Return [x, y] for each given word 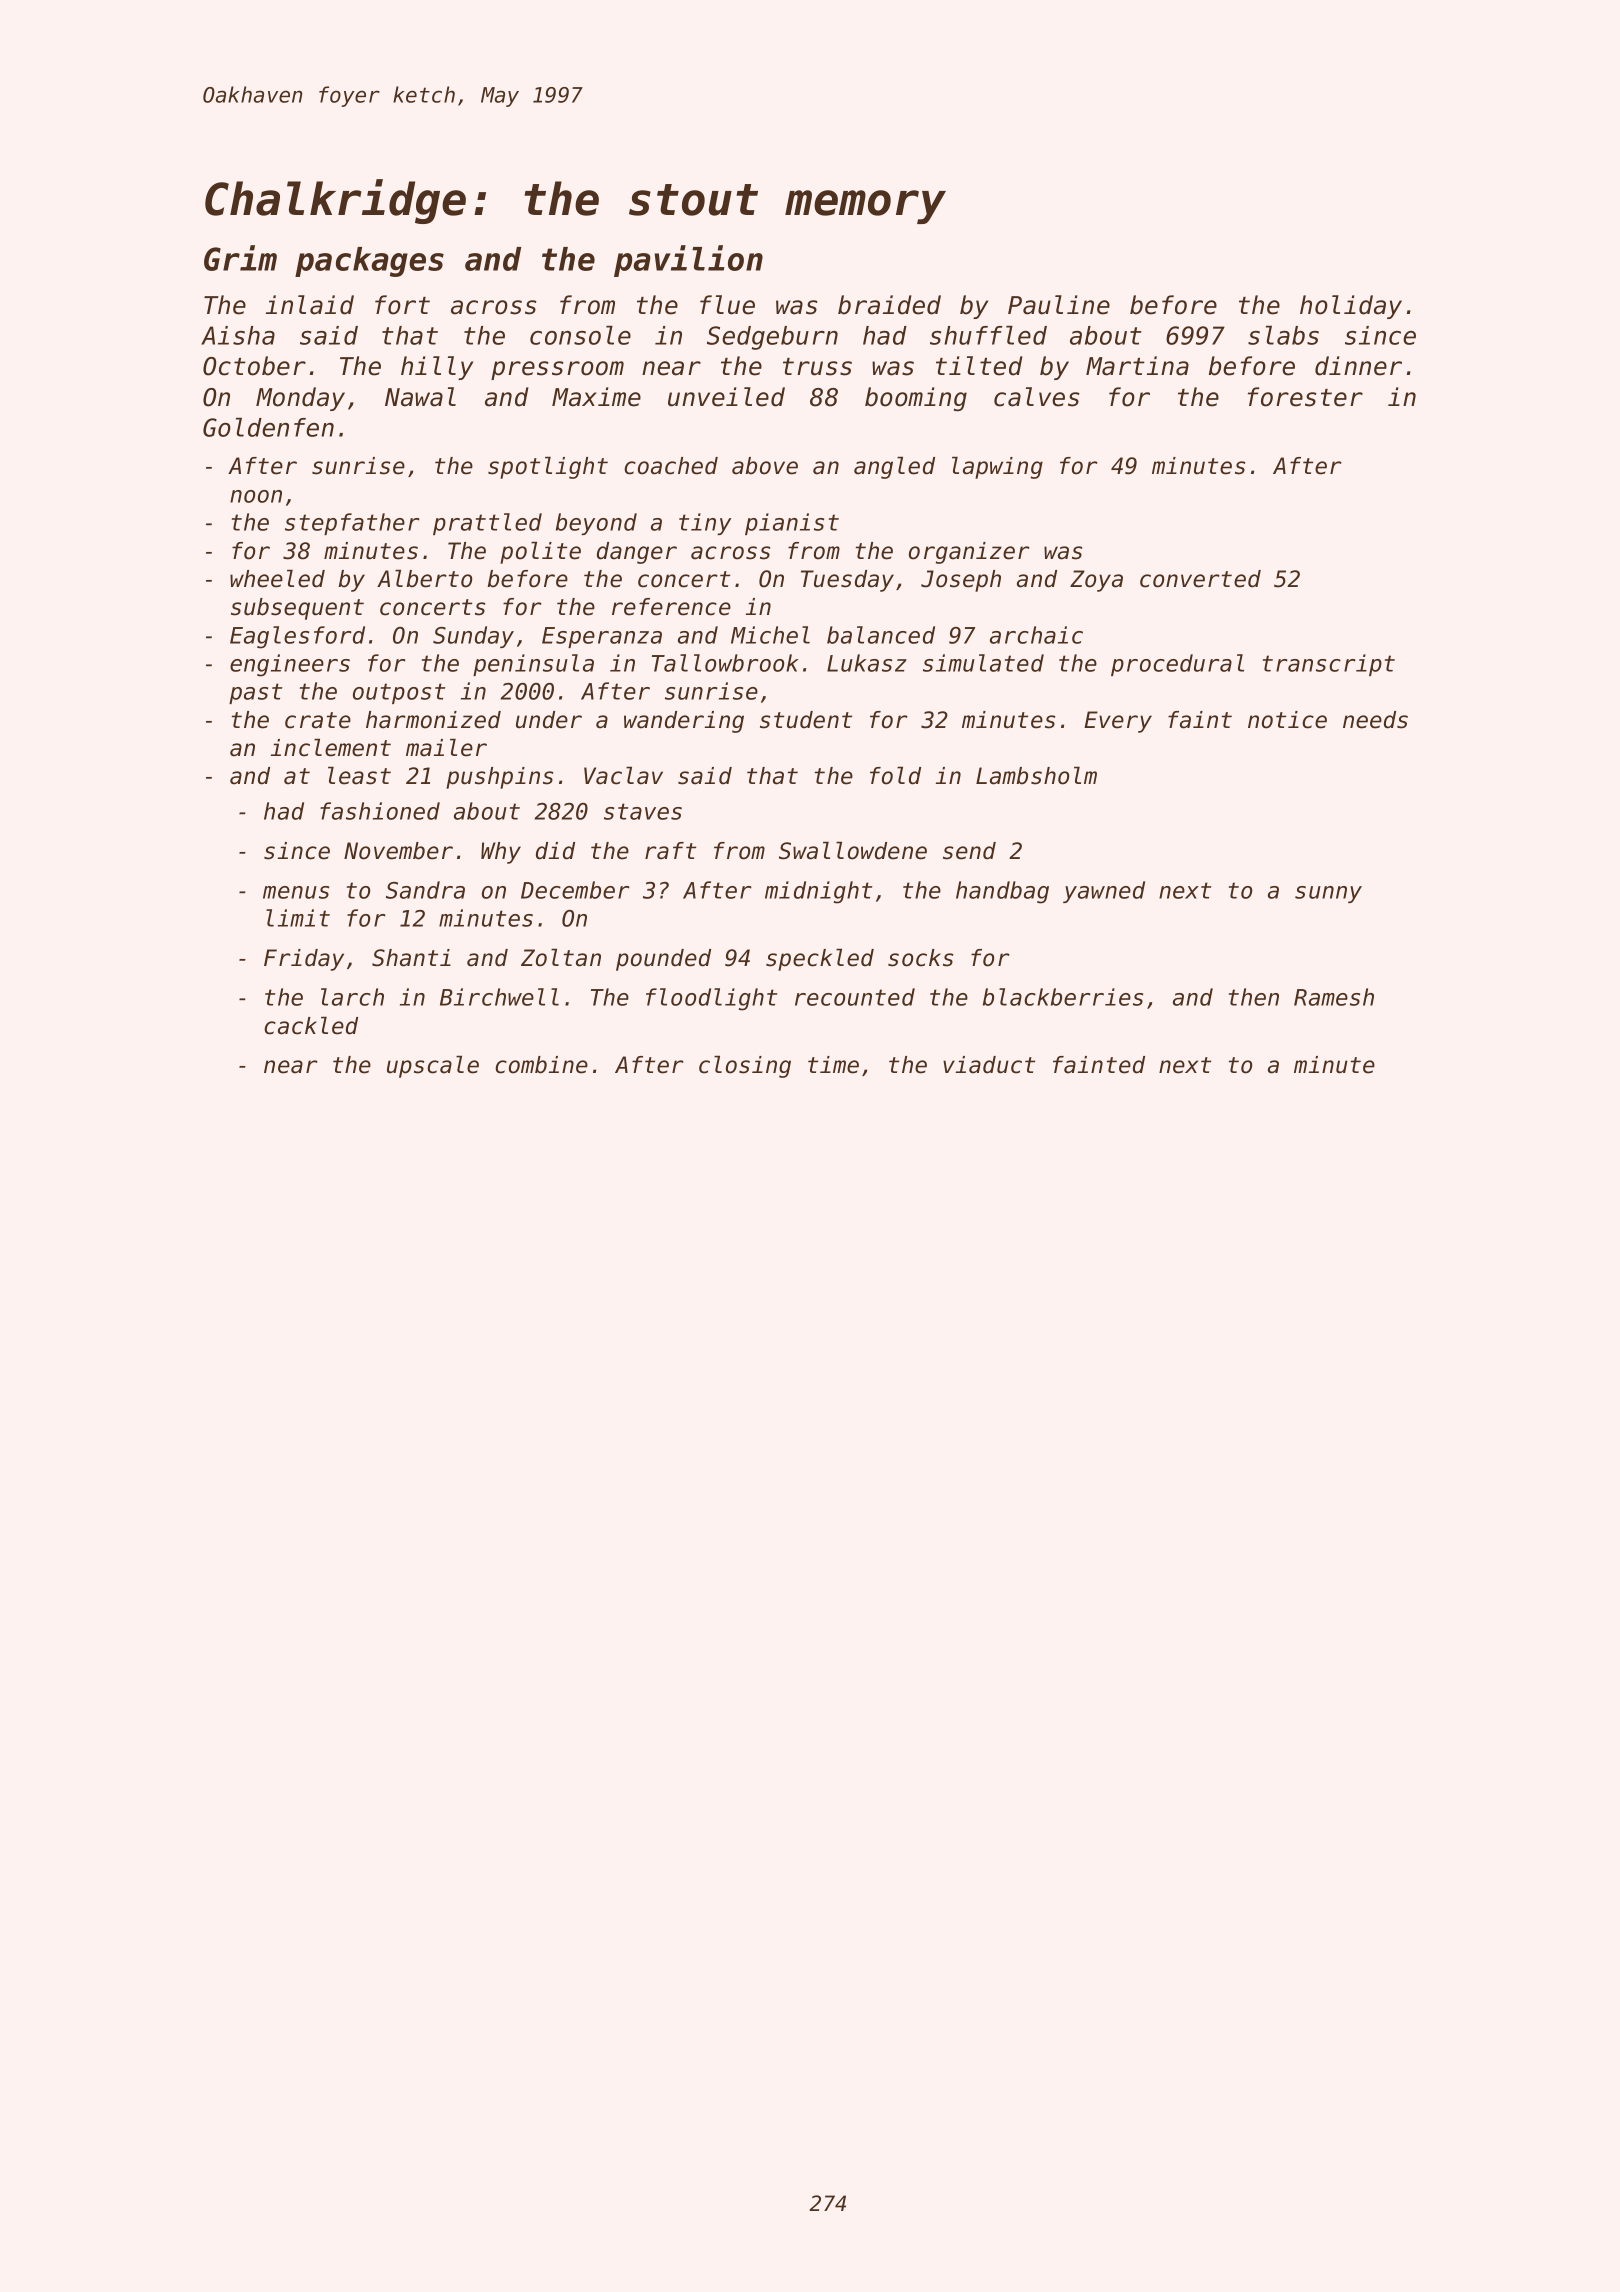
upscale [433, 1066]
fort [402, 305]
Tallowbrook [725, 663]
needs [1375, 720]
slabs [1283, 335]
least [359, 775]
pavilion [688, 261]
